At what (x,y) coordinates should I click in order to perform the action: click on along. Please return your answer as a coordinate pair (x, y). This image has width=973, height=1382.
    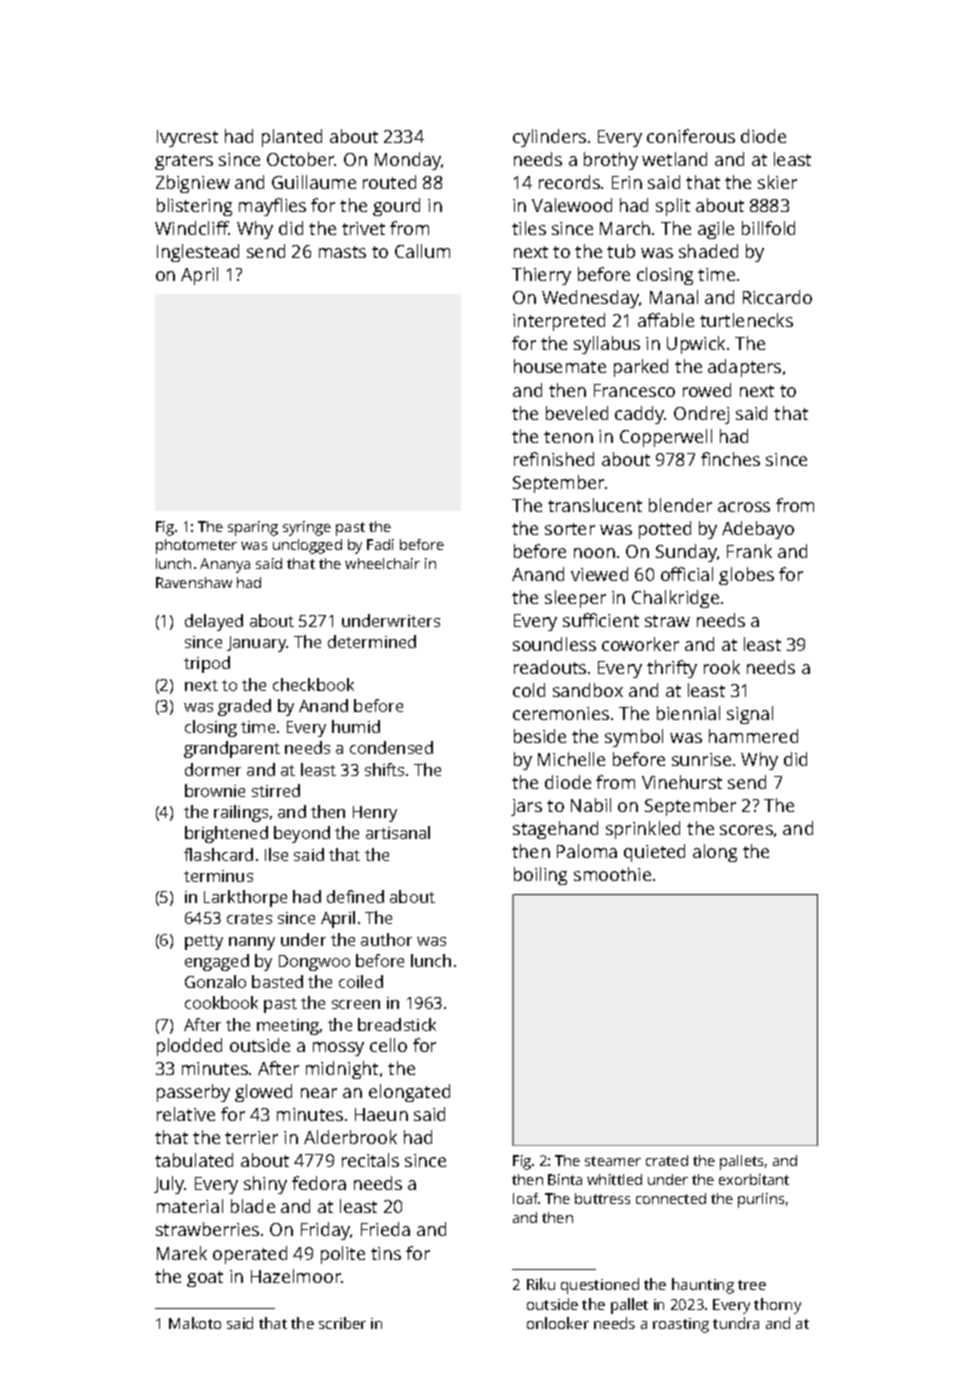
    Looking at the image, I should click on (715, 853).
